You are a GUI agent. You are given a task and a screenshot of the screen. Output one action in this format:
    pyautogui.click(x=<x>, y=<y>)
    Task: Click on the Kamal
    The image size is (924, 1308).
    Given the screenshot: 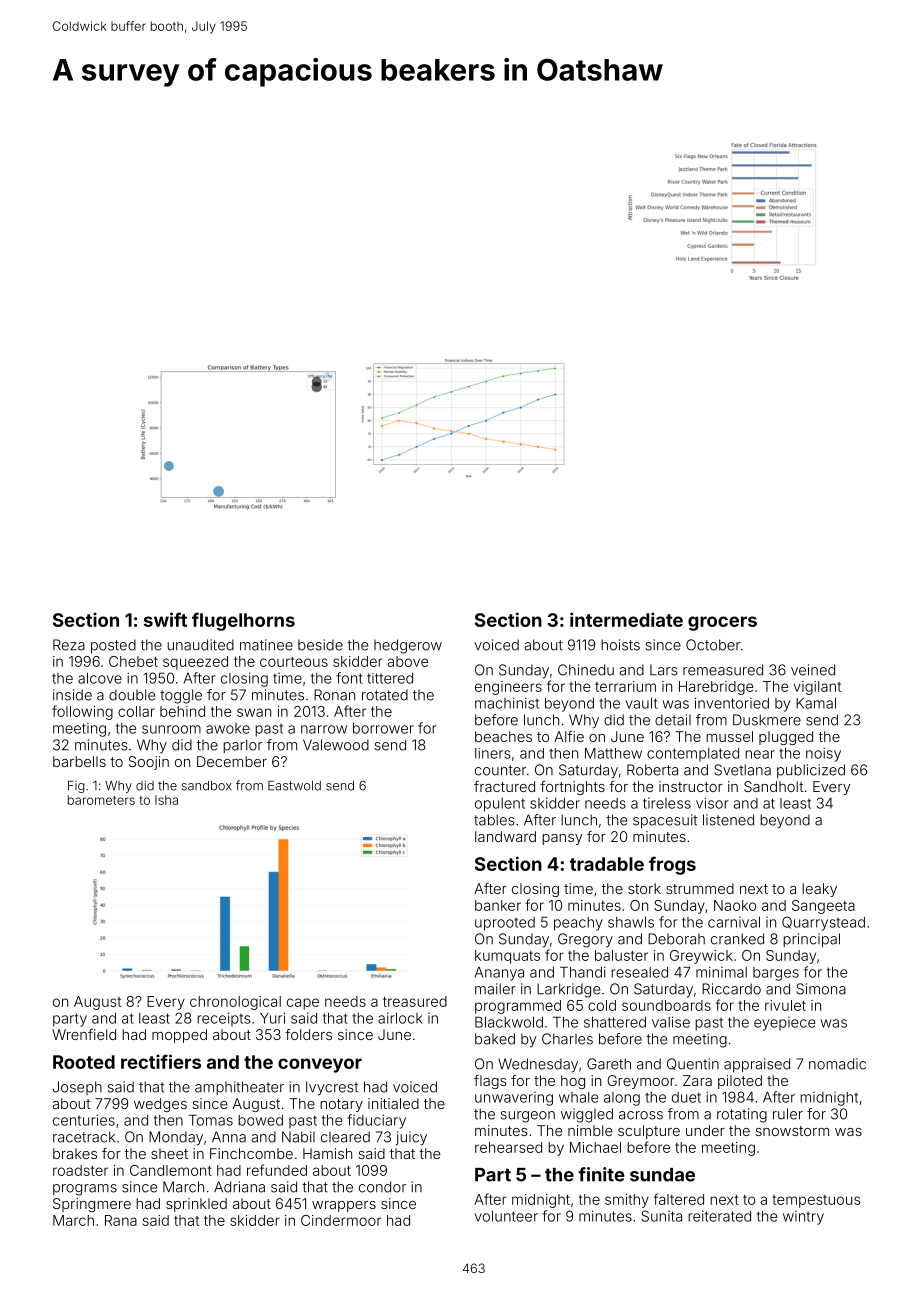 What is the action you would take?
    pyautogui.click(x=816, y=703)
